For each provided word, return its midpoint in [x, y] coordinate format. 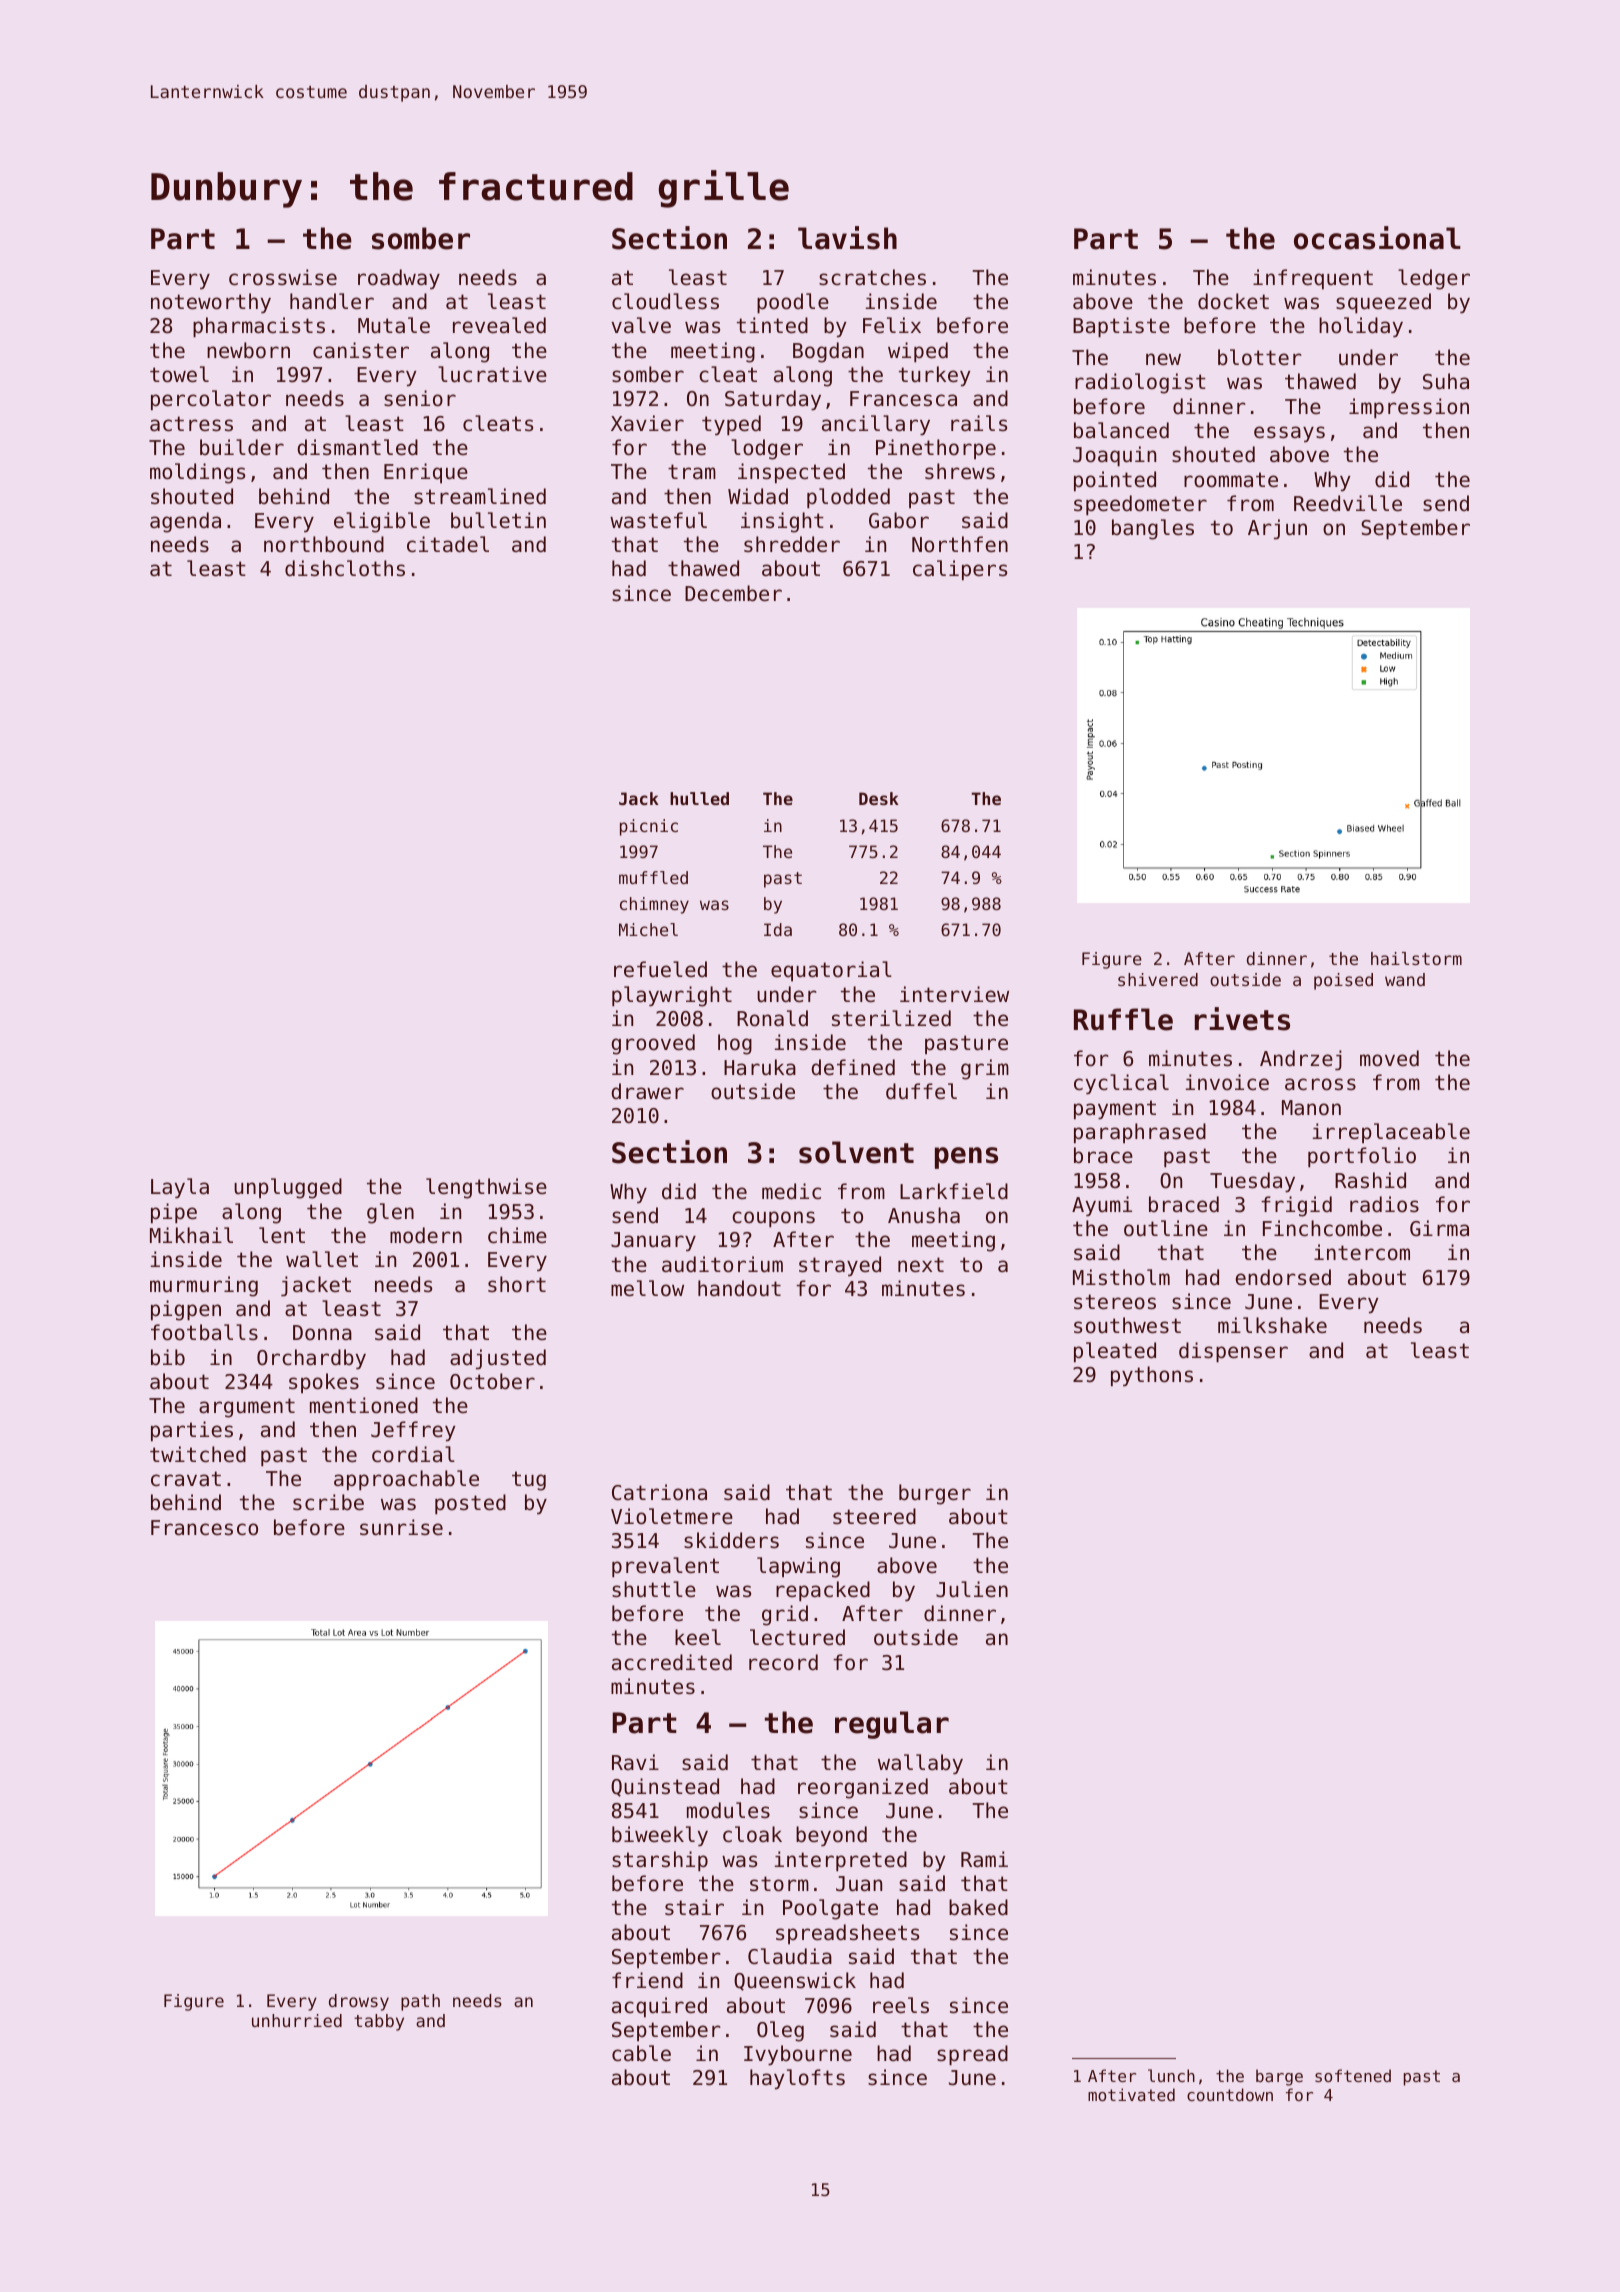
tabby [379, 2022]
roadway [399, 279]
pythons [1152, 1376]
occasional [1377, 238]
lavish [847, 238]
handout [739, 1288]
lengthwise [486, 1188]
